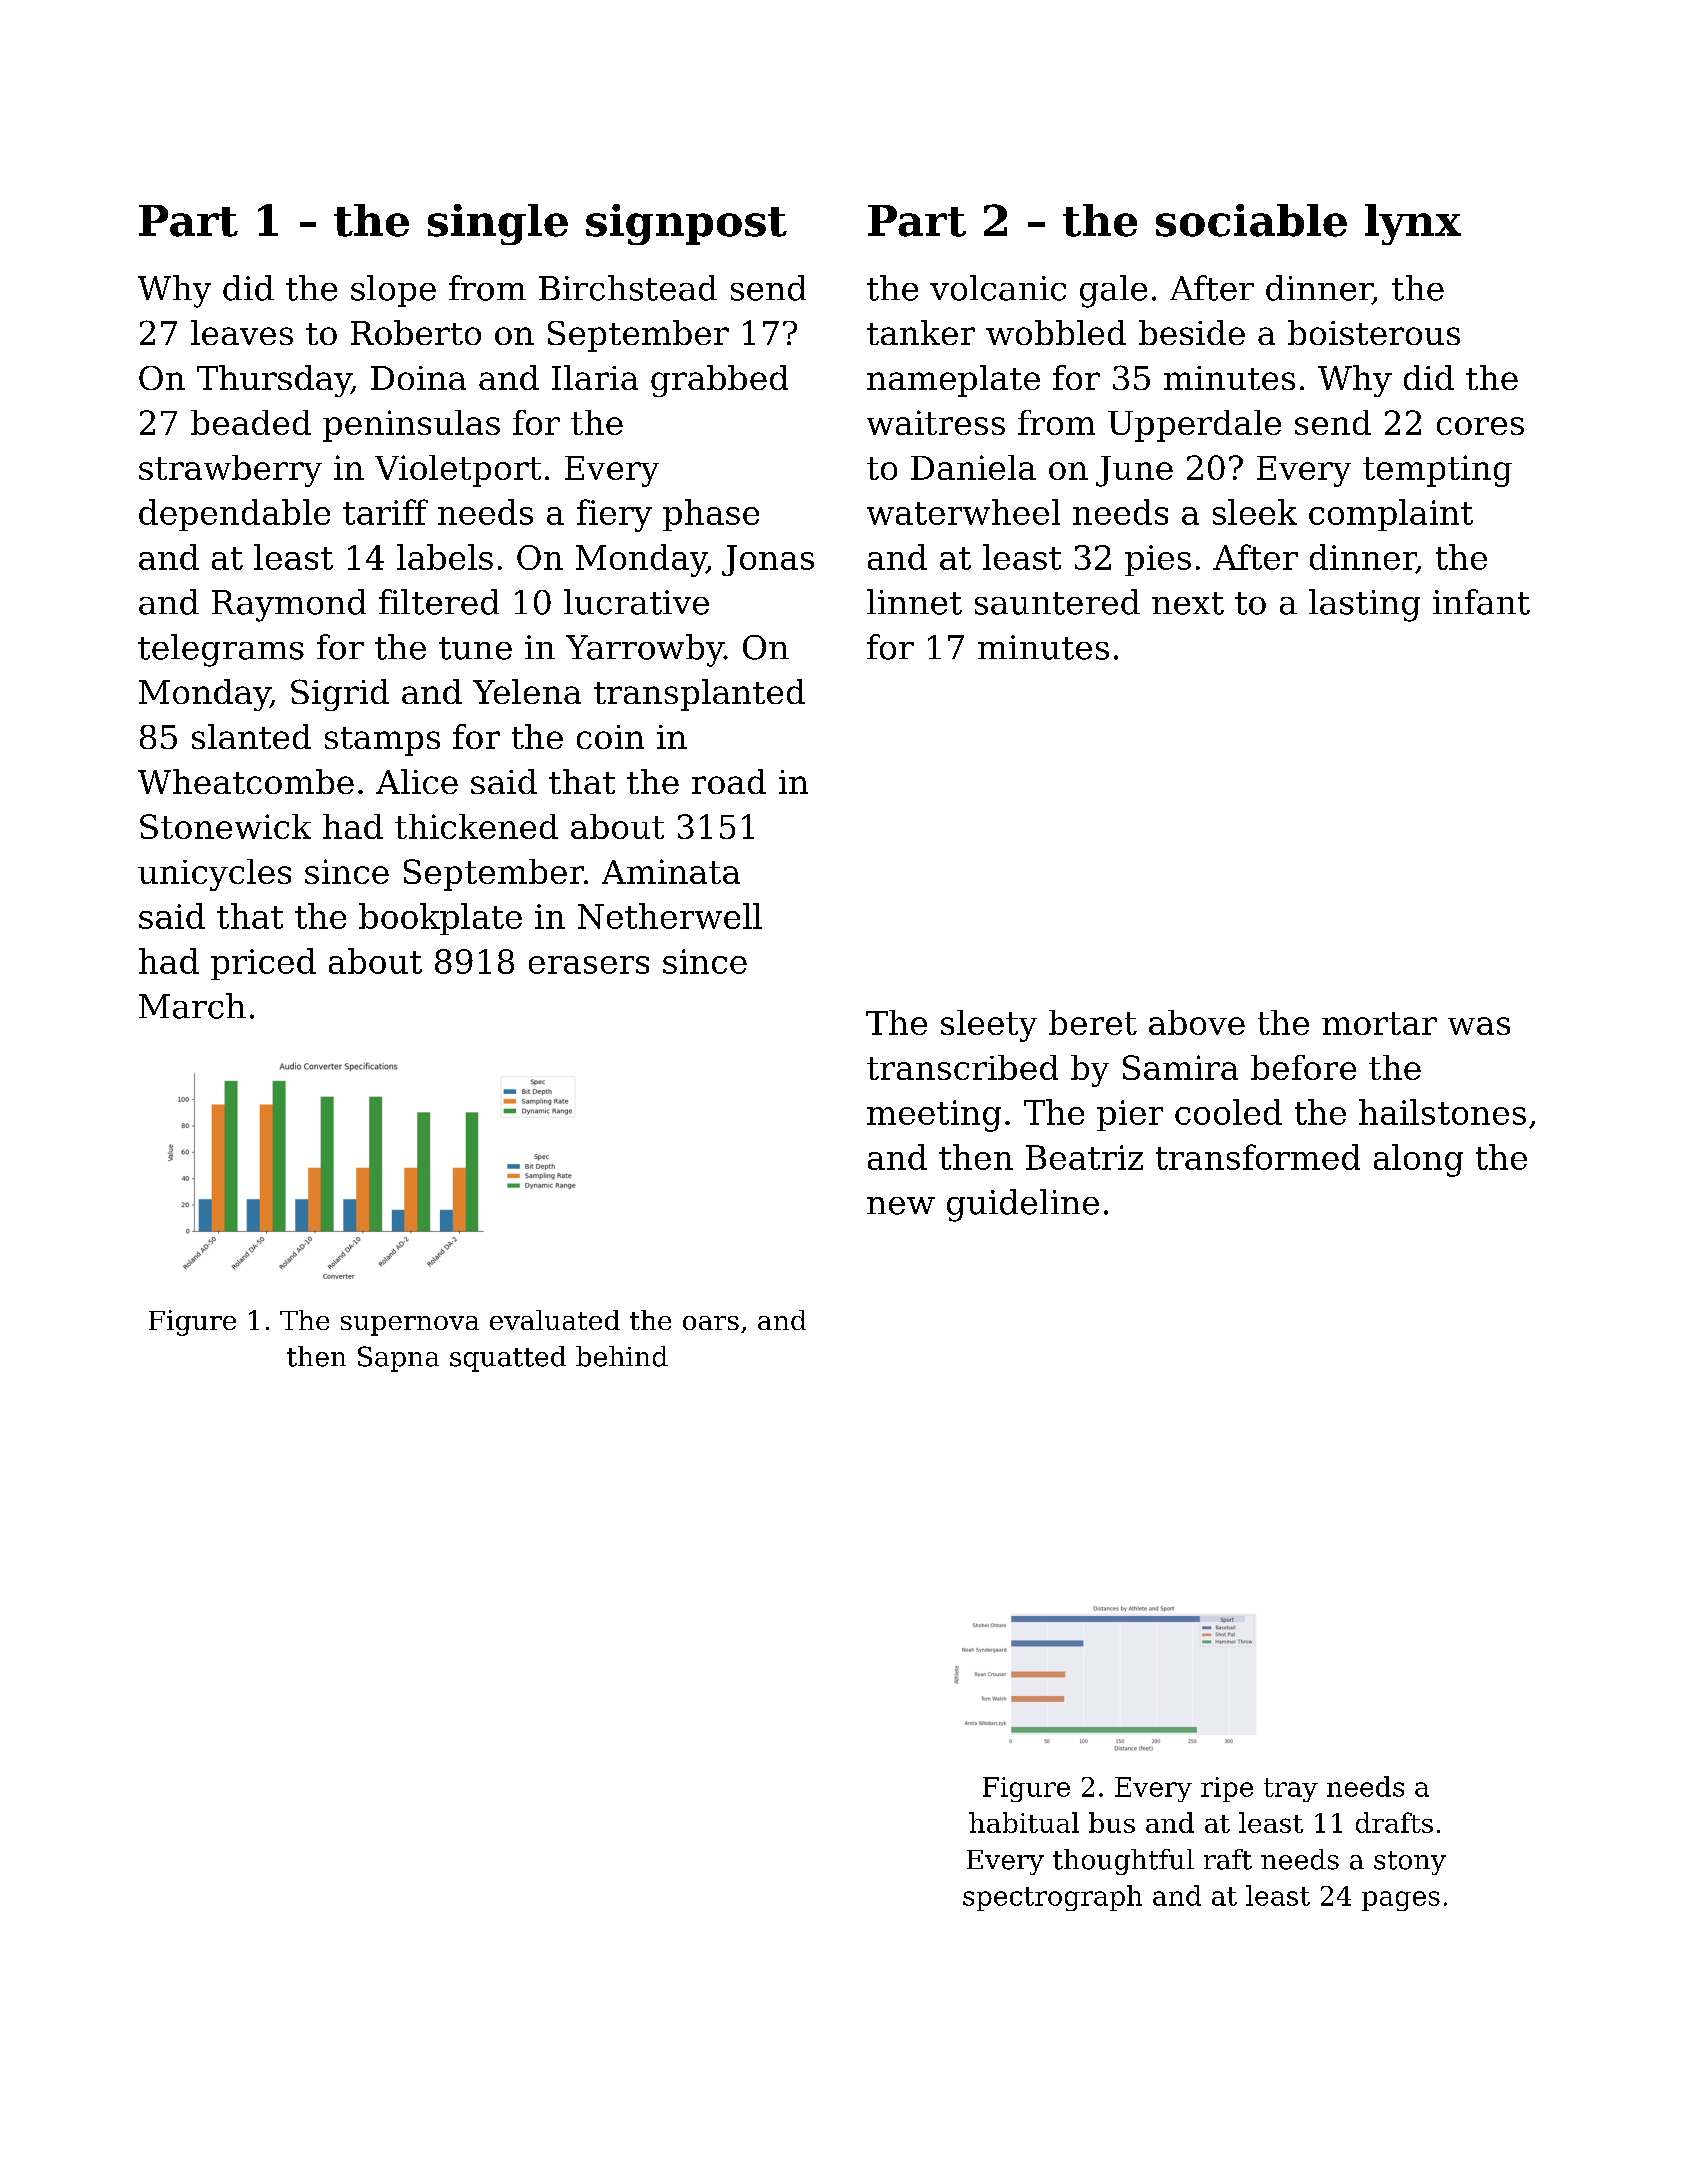 The image size is (1683, 2178). Describe the element at coordinates (498, 224) in the screenshot. I see `single` at that location.
